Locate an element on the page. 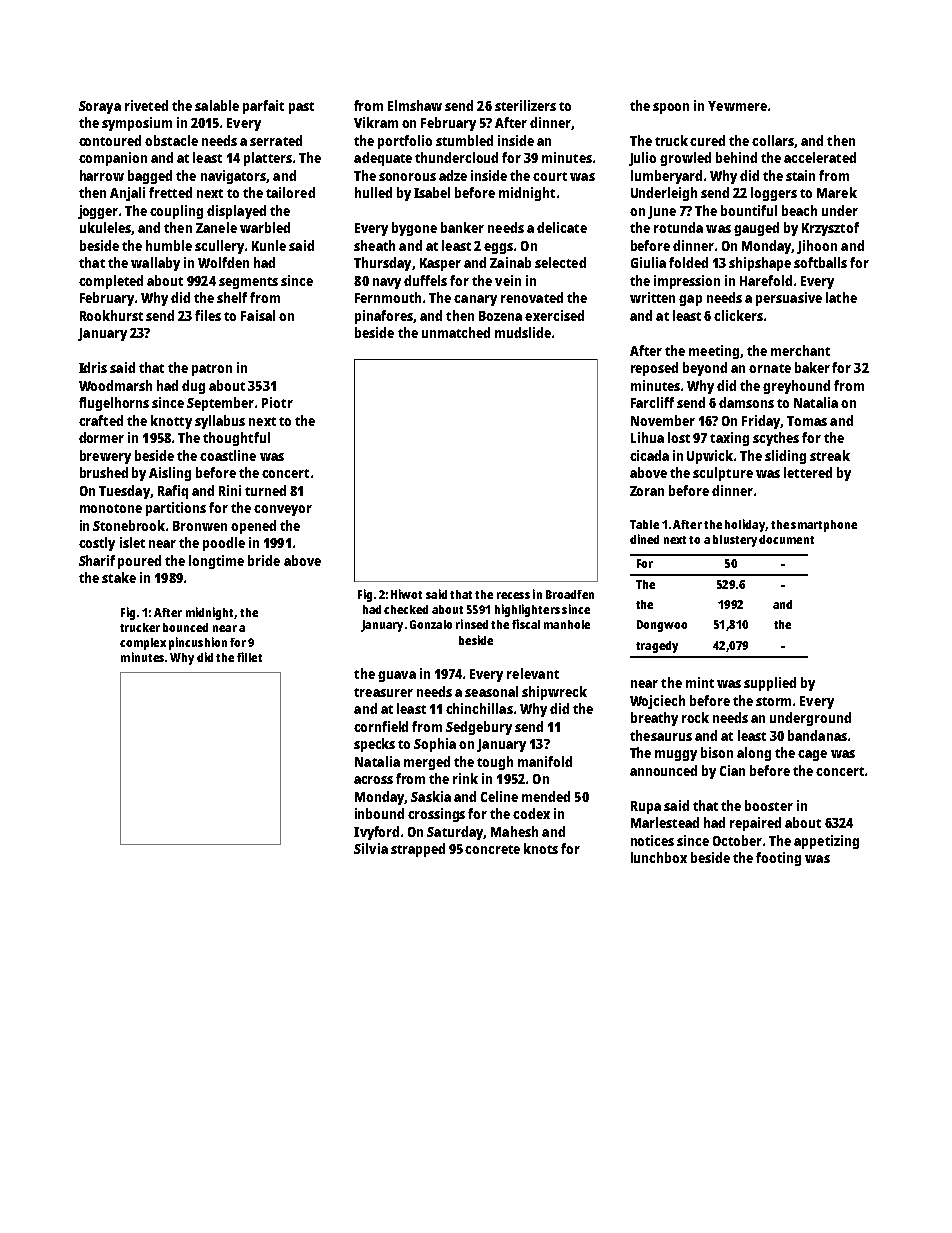 The height and width of the document is (1233, 952). Yewmere is located at coordinates (737, 106).
